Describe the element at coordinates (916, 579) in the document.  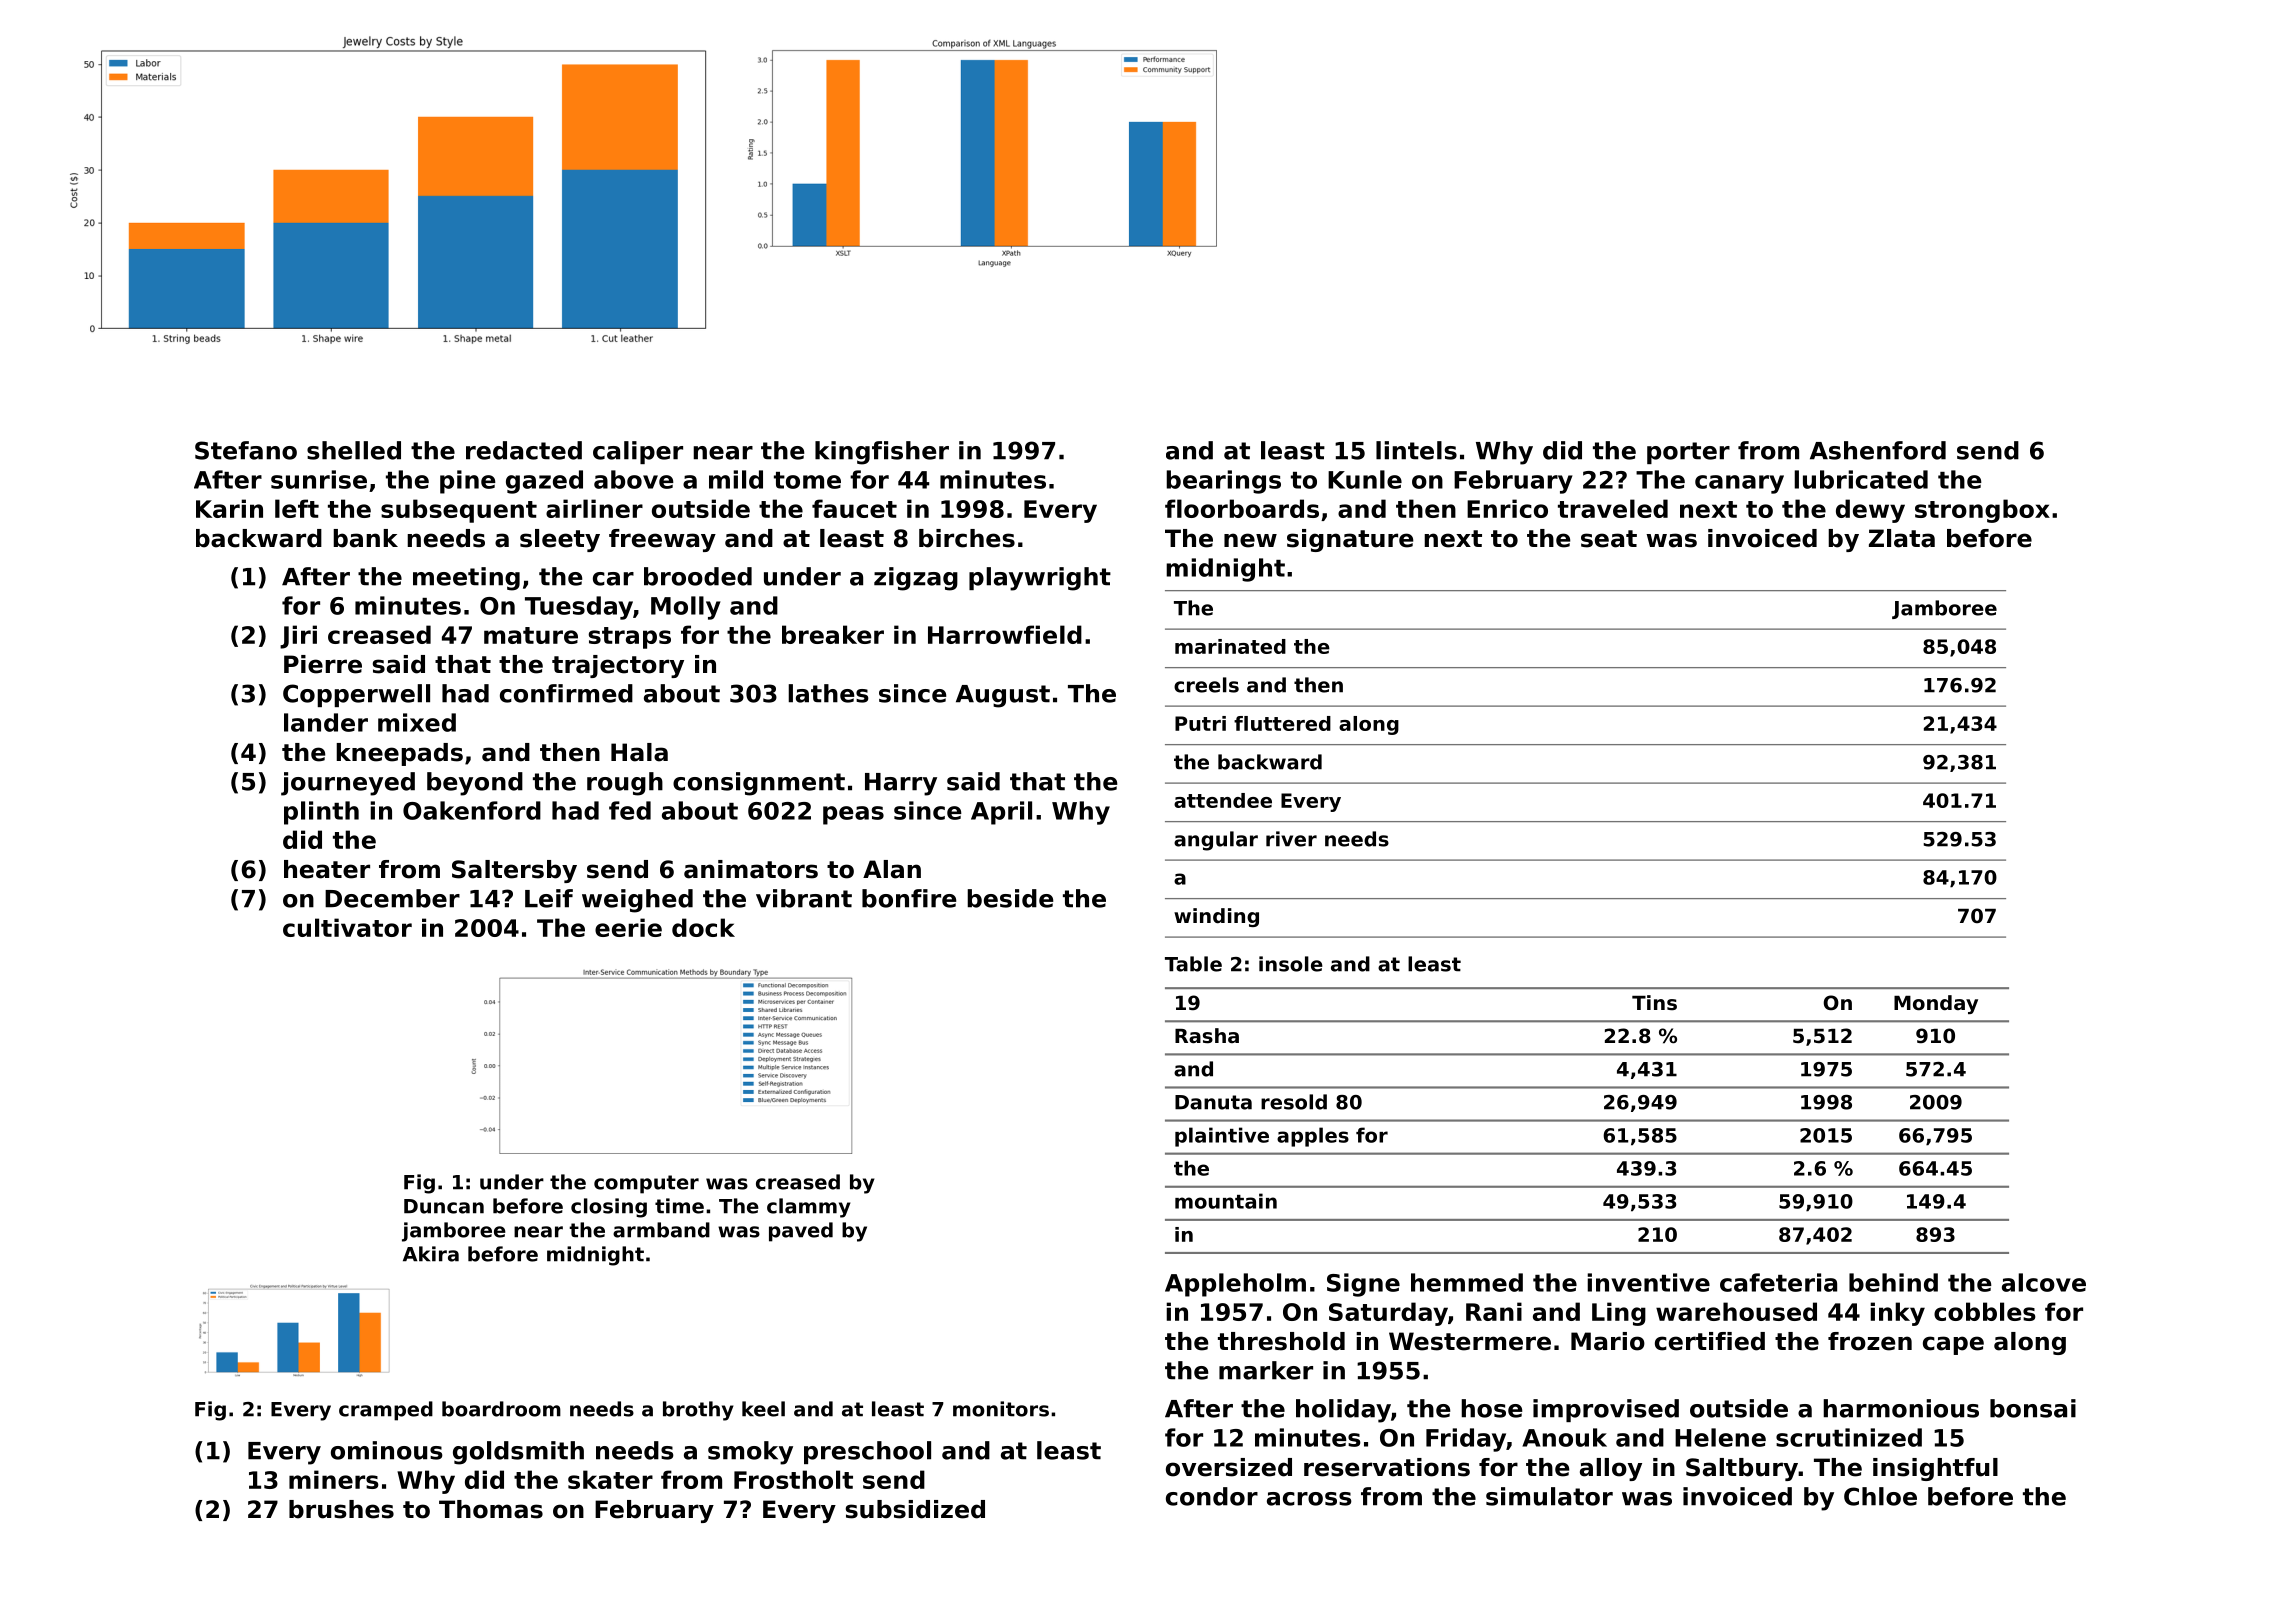
I see `zigzag` at that location.
